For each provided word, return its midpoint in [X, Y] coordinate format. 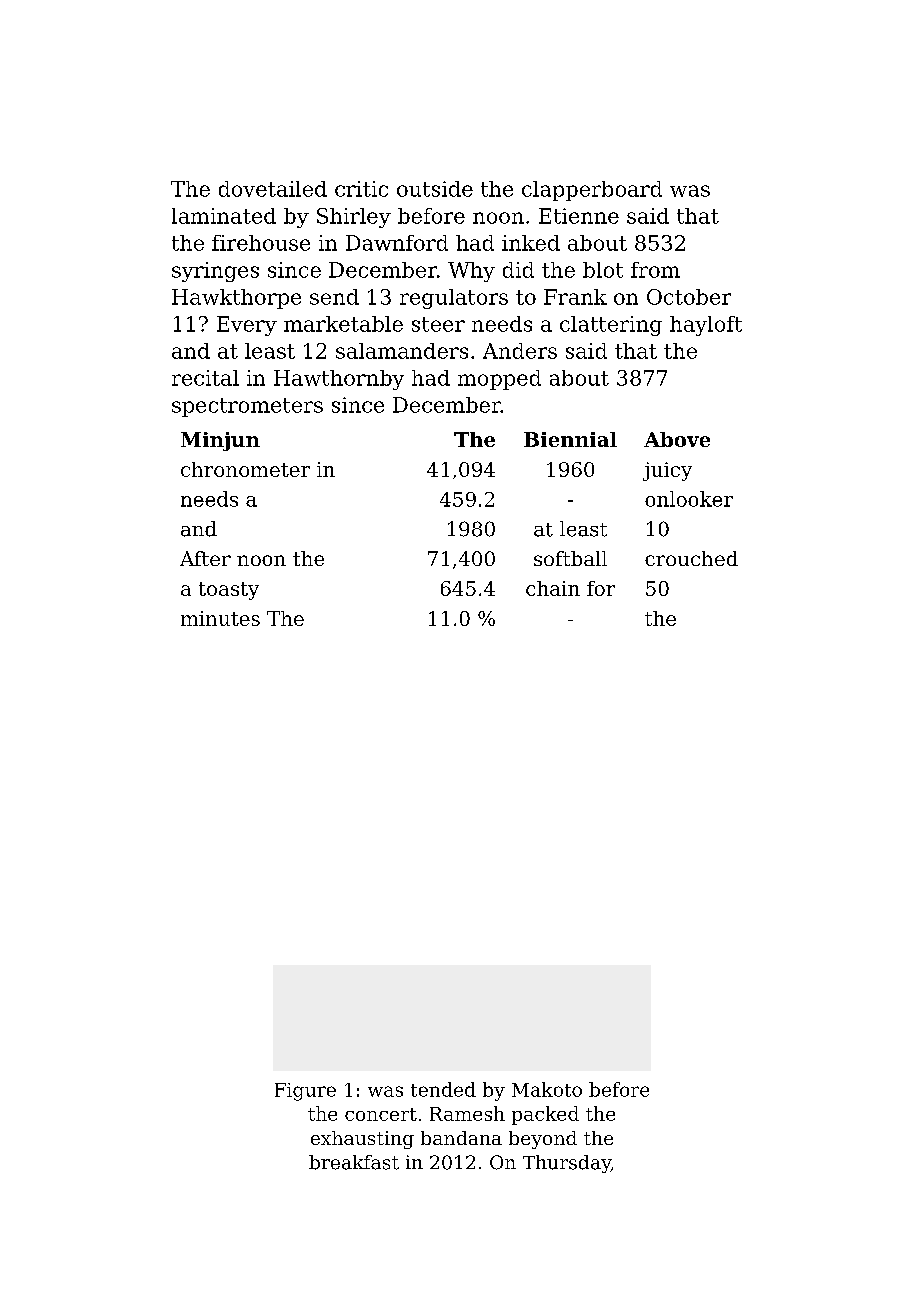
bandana [461, 1138]
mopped [499, 380]
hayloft [706, 326]
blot [603, 270]
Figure [305, 1092]
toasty [229, 591]
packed [545, 1115]
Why [471, 272]
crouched [691, 558]
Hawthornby [339, 380]
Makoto [547, 1089]
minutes [220, 618]
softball [570, 558]
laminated [224, 216]
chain [553, 588]
